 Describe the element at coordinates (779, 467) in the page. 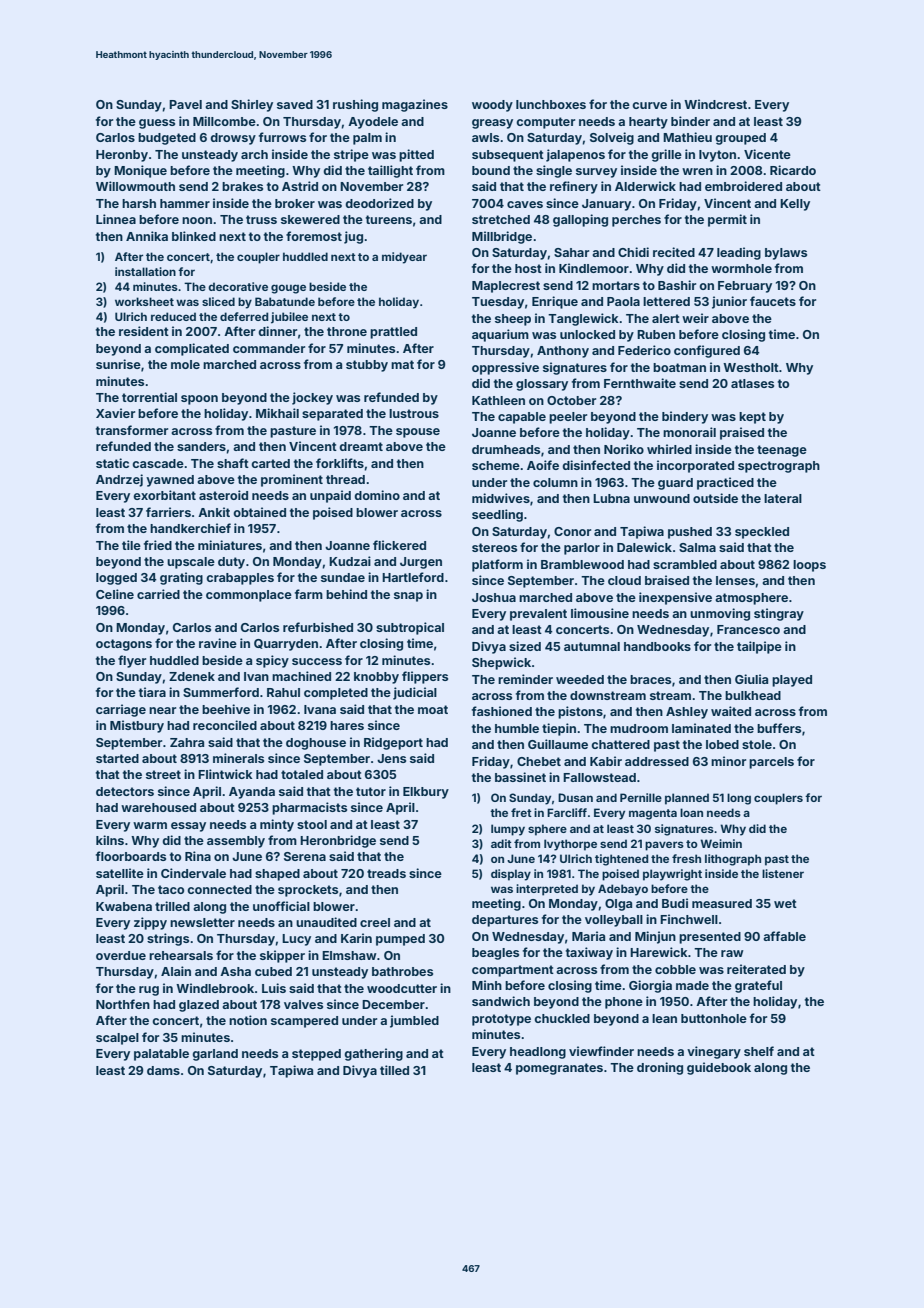

I see `spectrograph` at that location.
